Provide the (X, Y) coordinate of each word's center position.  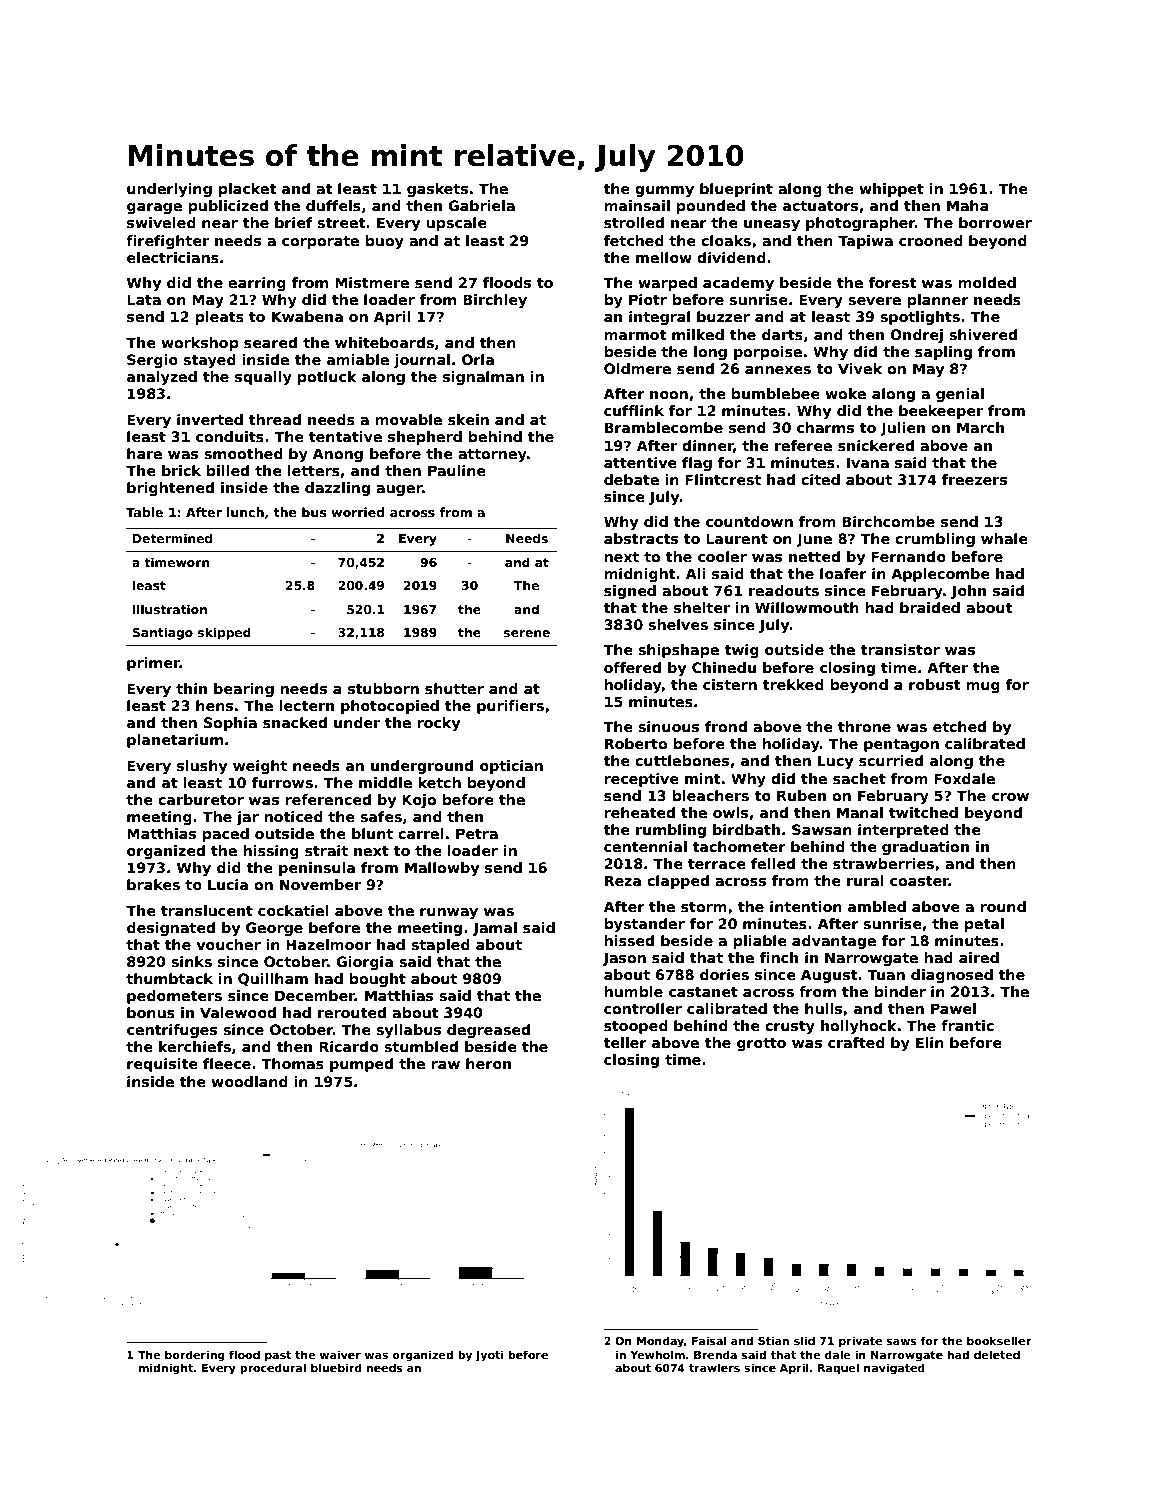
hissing (271, 852)
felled (773, 863)
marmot (635, 335)
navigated (894, 1369)
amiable (358, 359)
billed (228, 470)
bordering (195, 1356)
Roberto (636, 743)
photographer (860, 224)
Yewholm (657, 1354)
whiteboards (384, 342)
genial (960, 395)
